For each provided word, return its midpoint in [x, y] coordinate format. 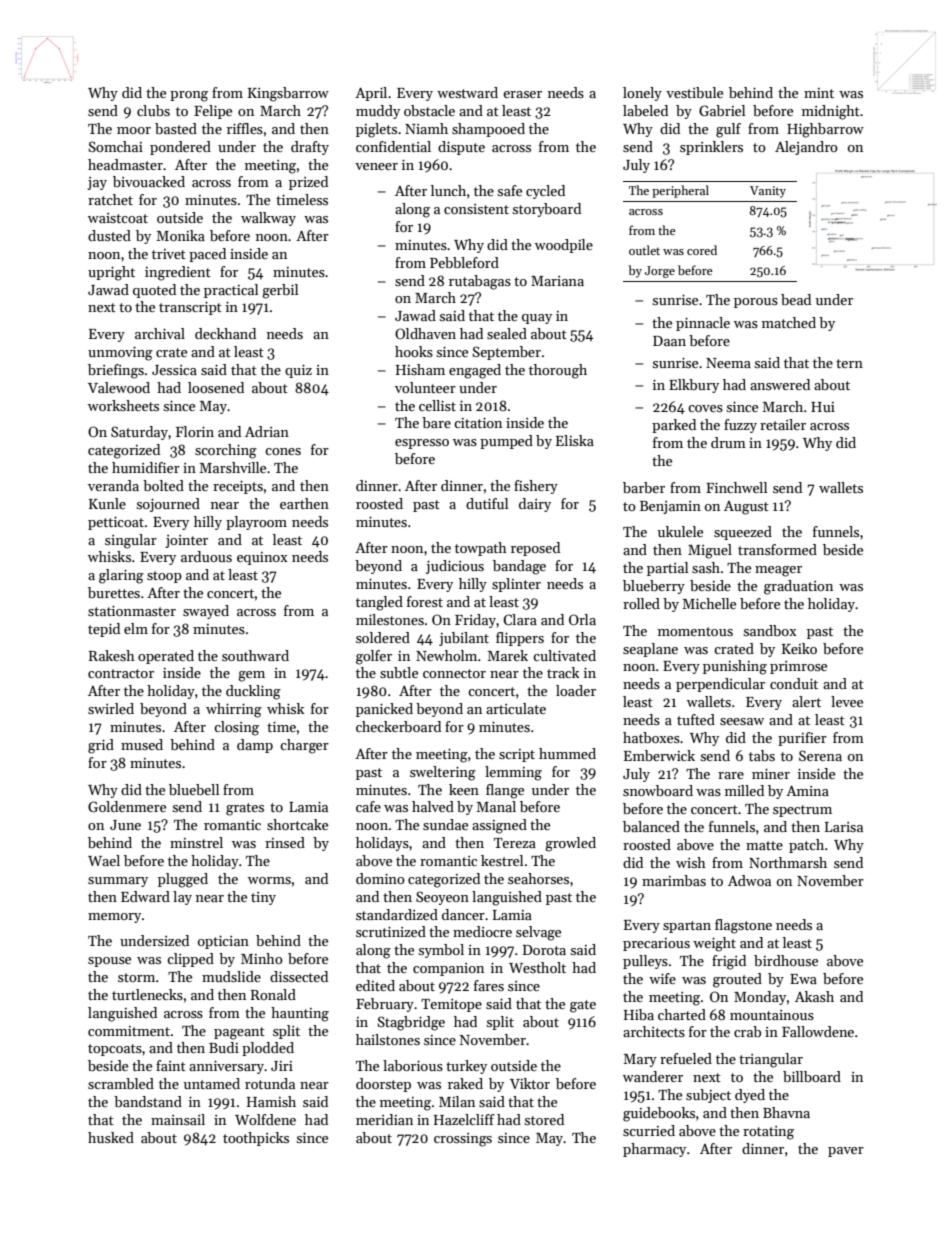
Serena [820, 755]
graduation [798, 587]
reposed [535, 549]
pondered [180, 148]
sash [706, 567]
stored [544, 1119]
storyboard [547, 210]
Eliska [575, 440]
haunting [300, 1014]
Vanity [768, 192]
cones [283, 451]
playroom [256, 523]
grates [245, 809]
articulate [516, 708]
